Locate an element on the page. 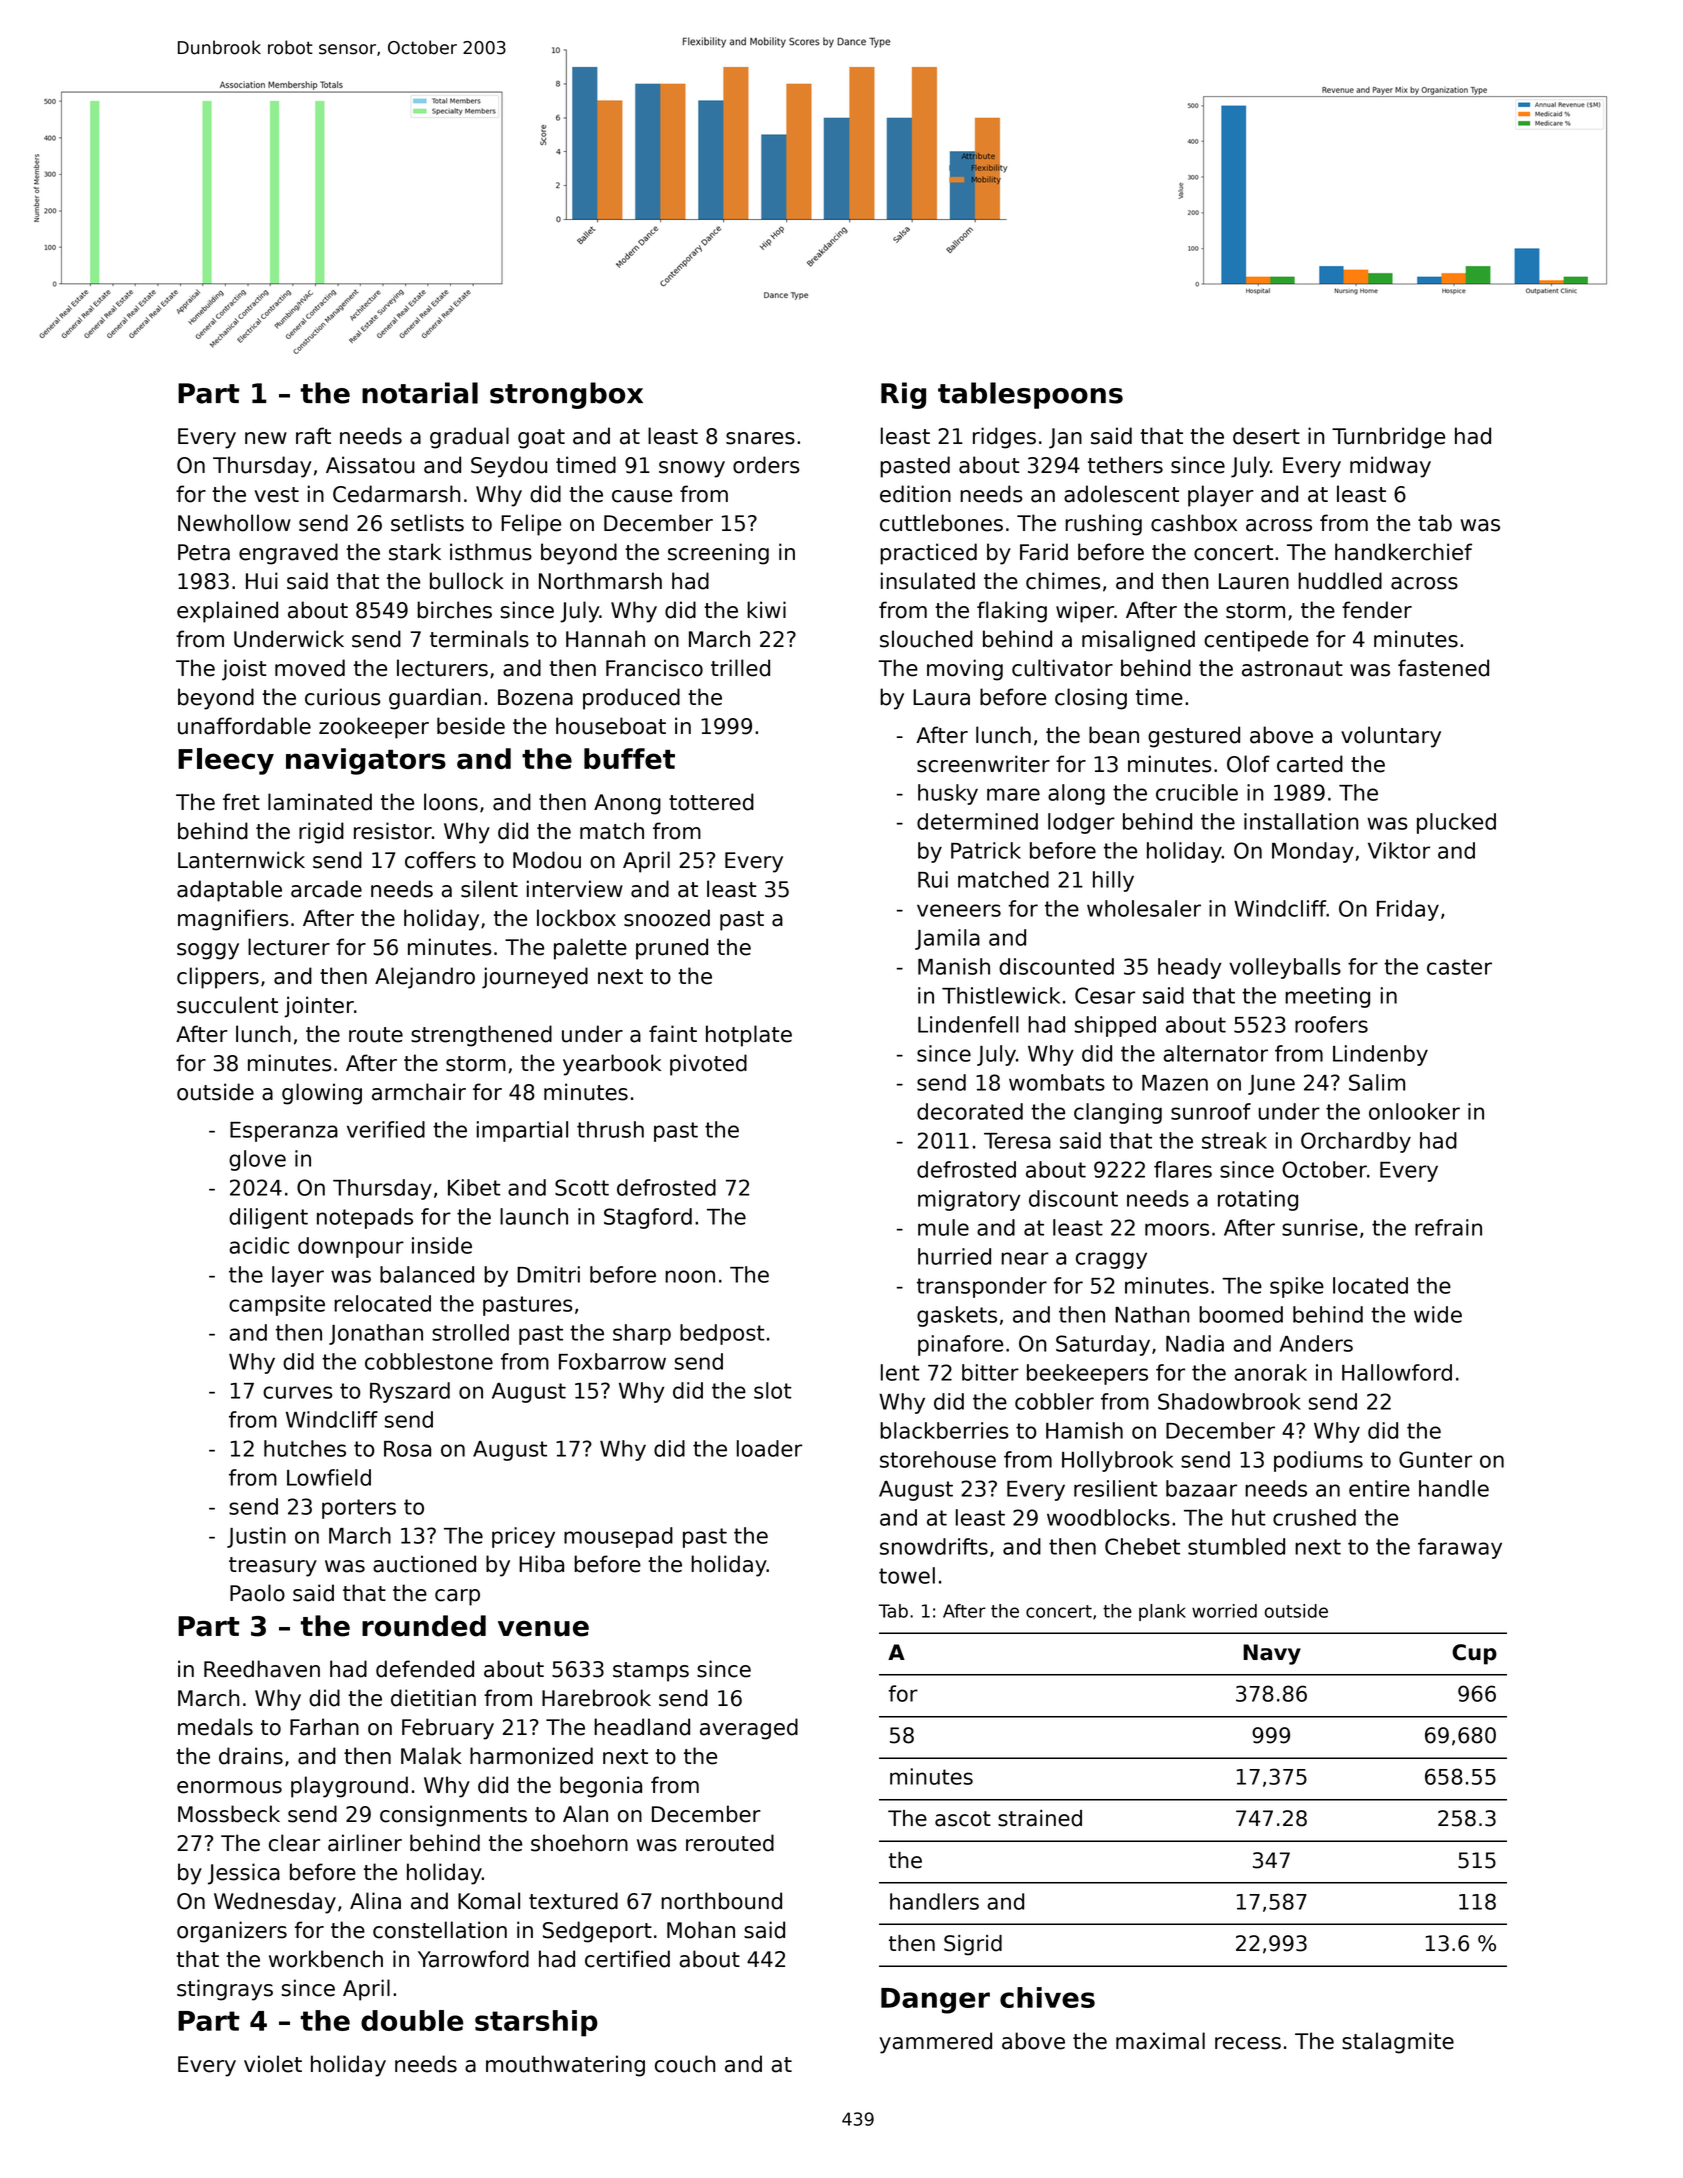 The width and height of the document is (1683, 2178). Jessica is located at coordinates (244, 1874).
